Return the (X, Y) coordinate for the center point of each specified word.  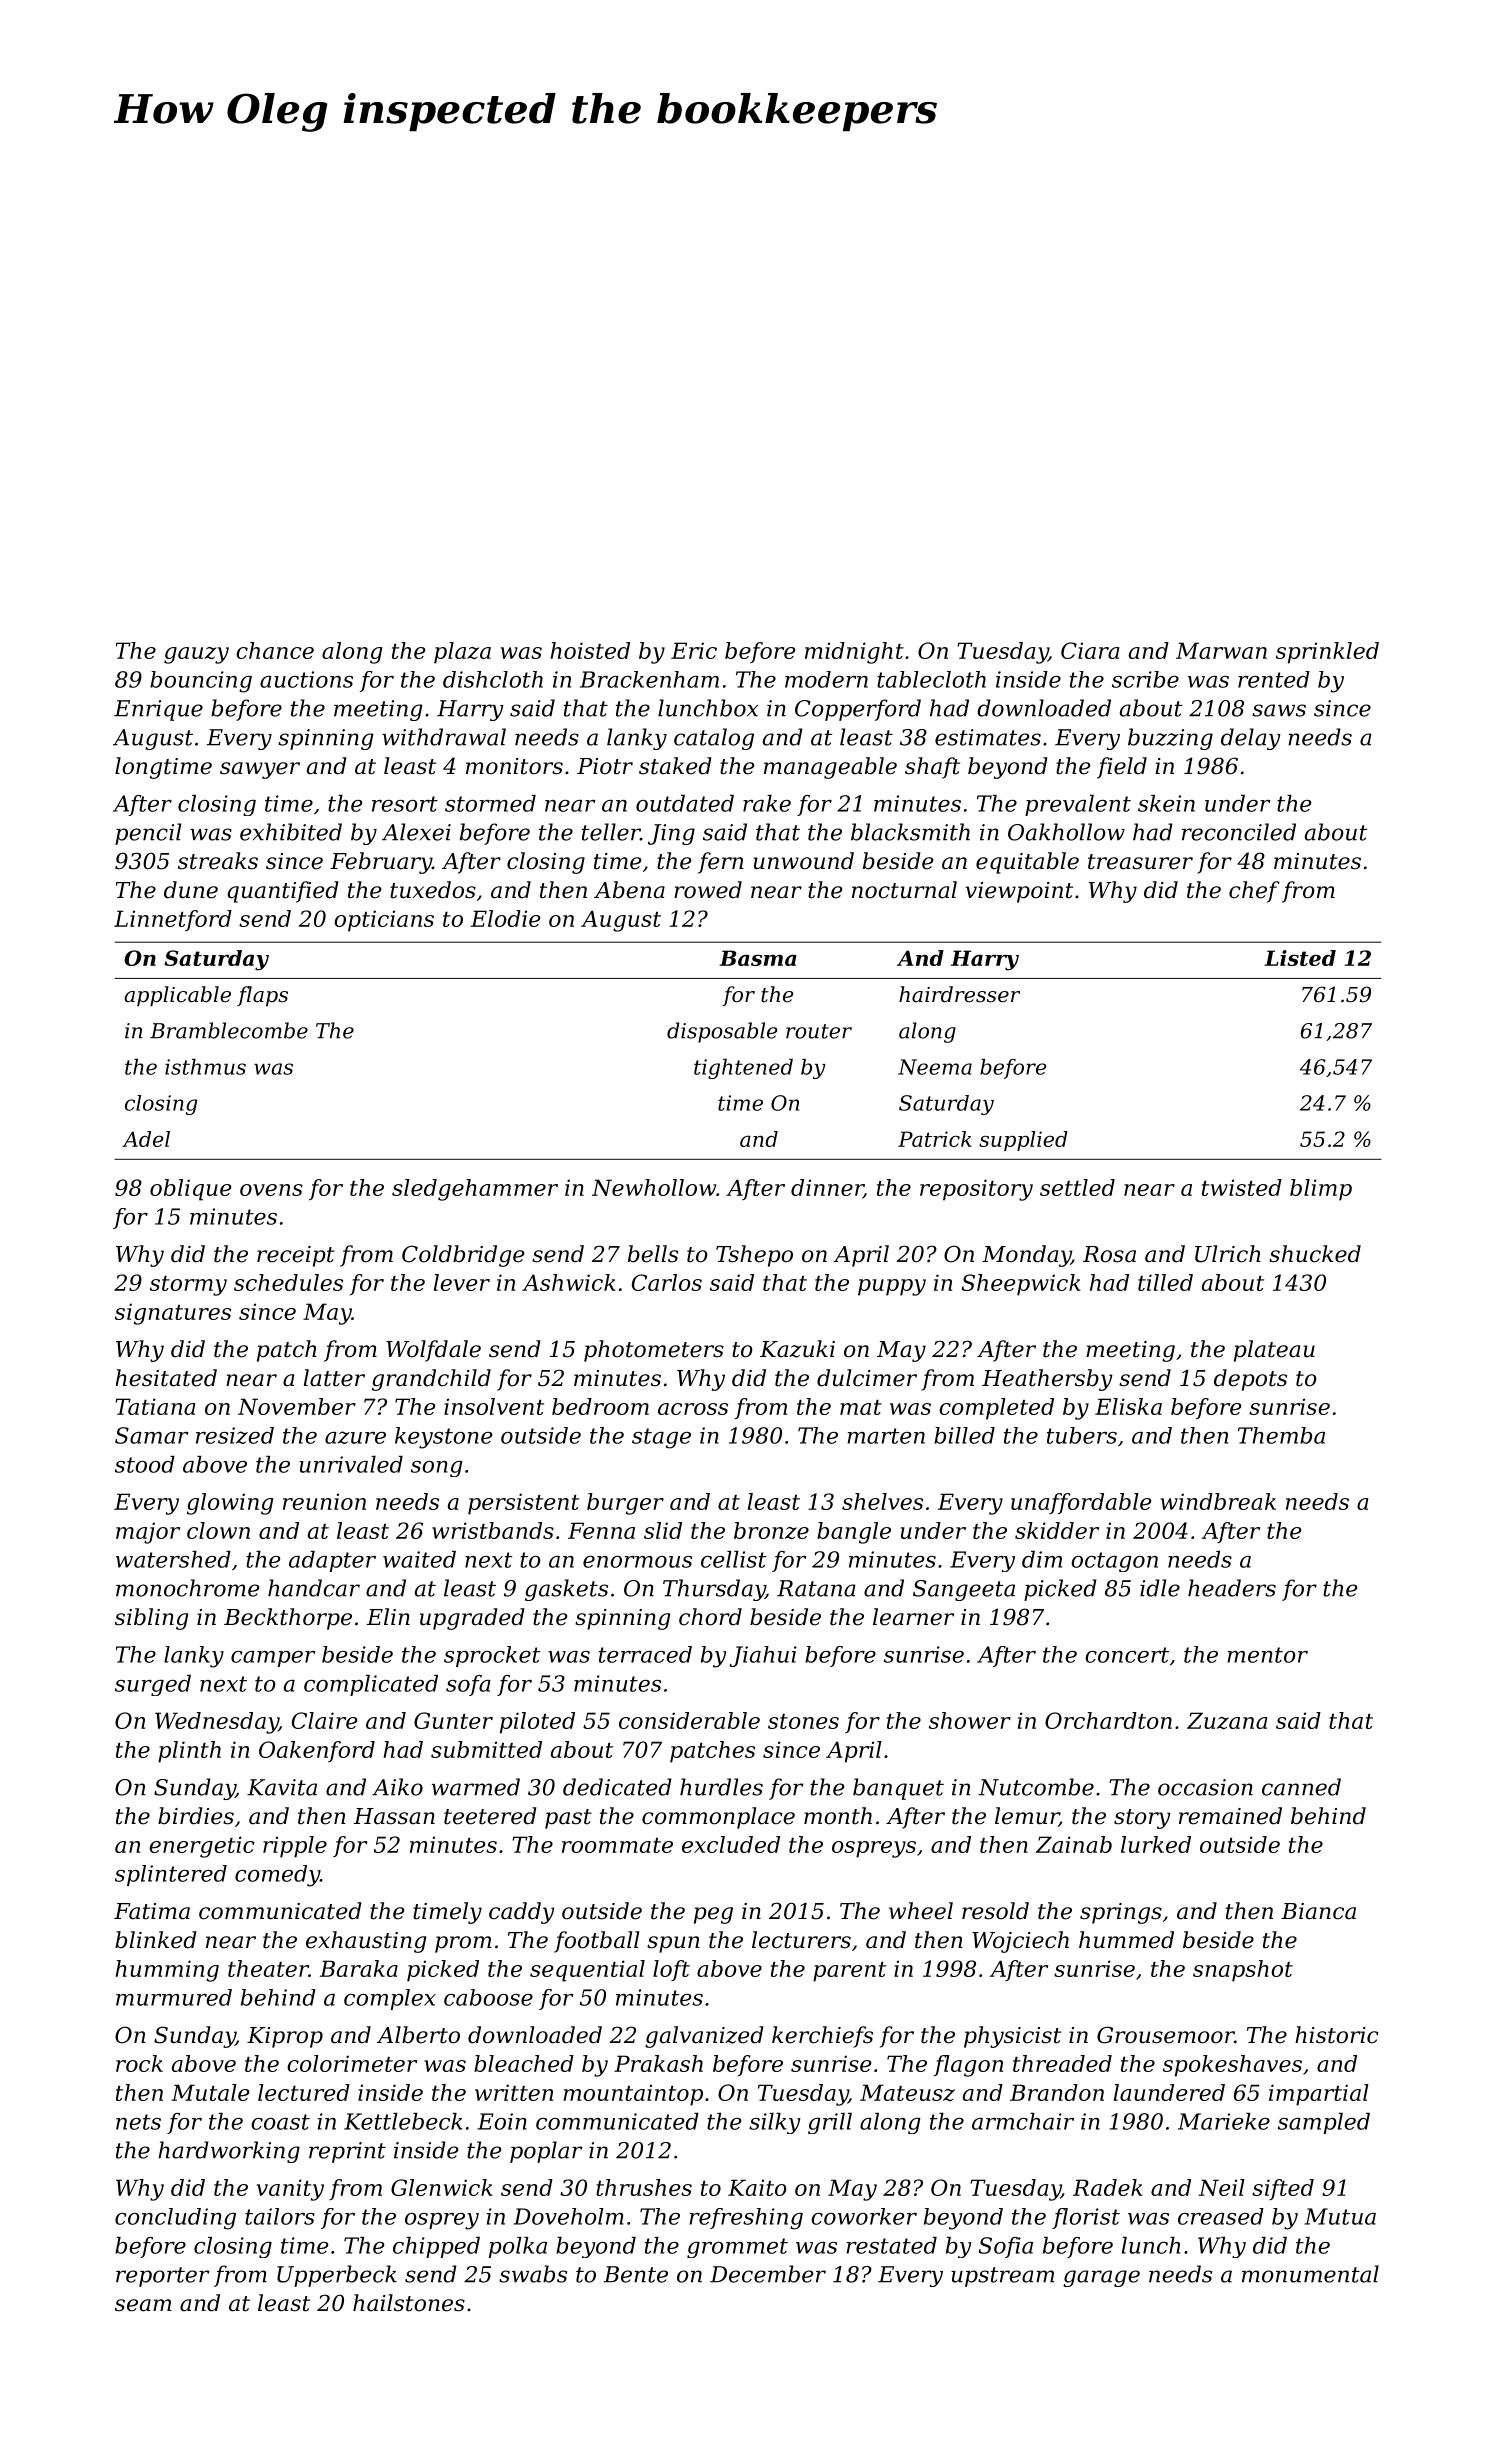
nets (138, 2122)
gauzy (196, 655)
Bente (636, 2274)
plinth (189, 1752)
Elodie (505, 918)
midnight (854, 653)
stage (661, 1438)
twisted (1242, 1187)
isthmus (205, 1067)
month (838, 1816)
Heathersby (1047, 1380)
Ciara (1090, 650)
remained (1230, 1816)
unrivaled (351, 1464)
